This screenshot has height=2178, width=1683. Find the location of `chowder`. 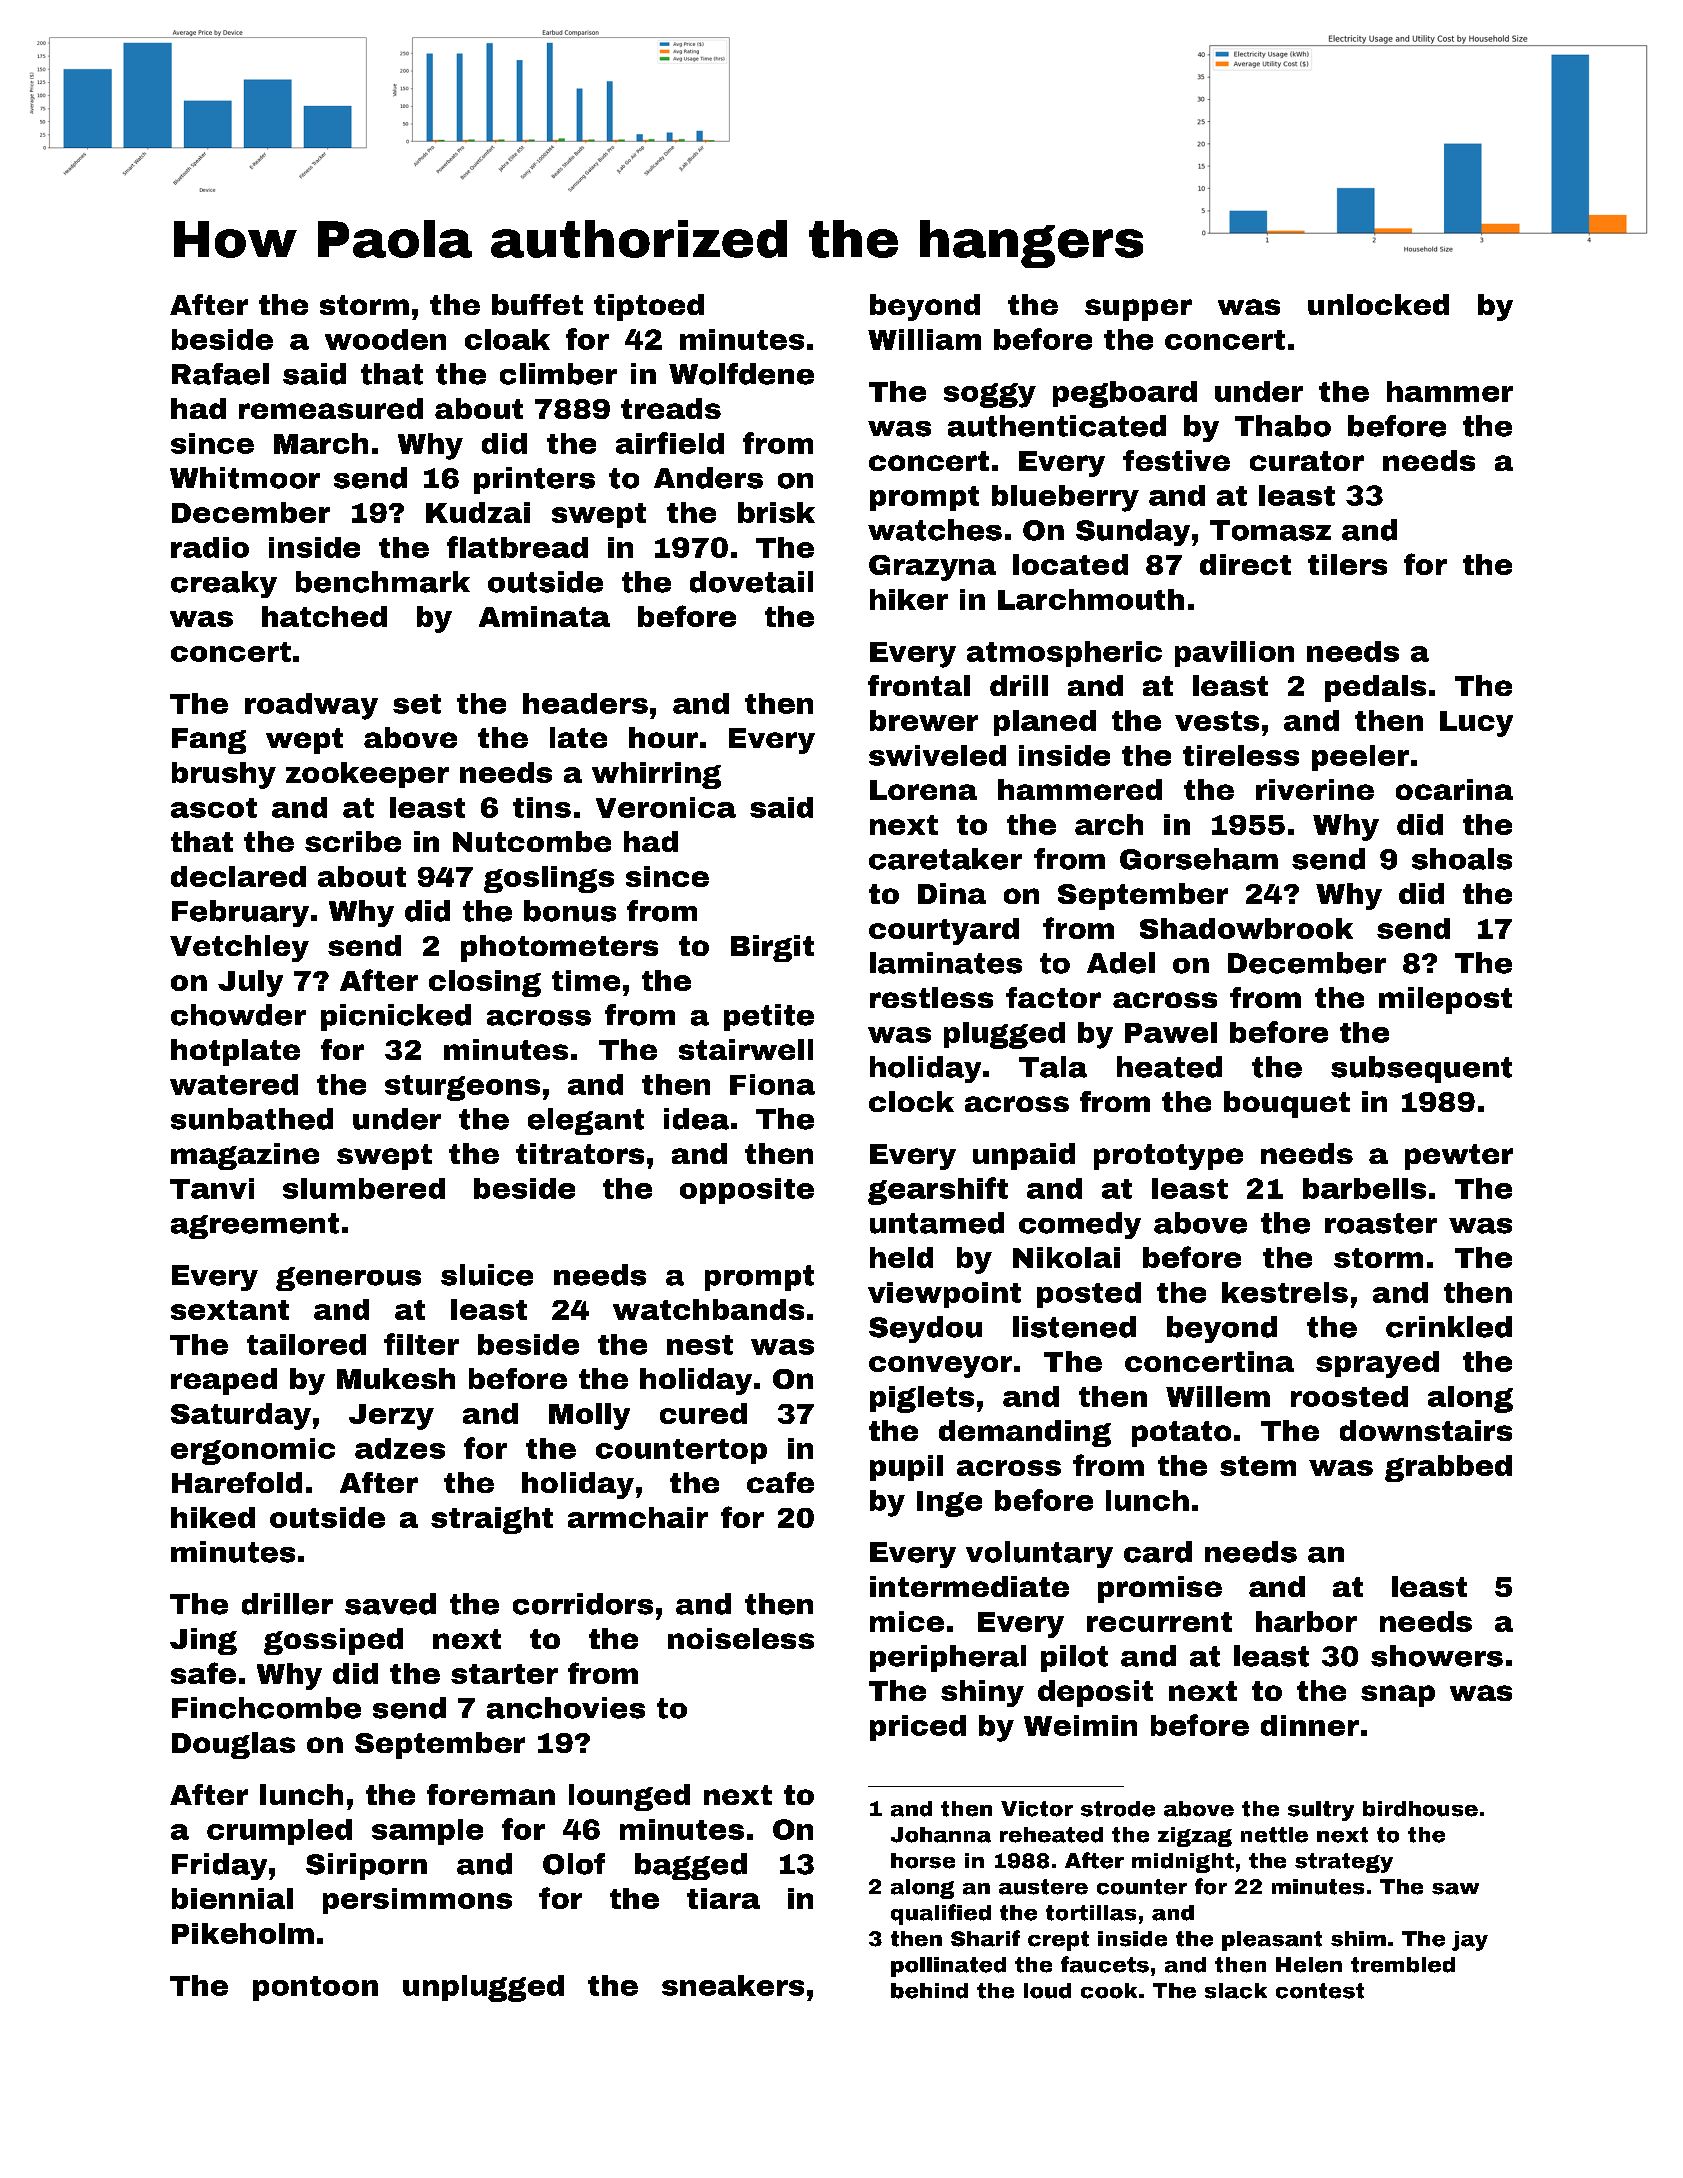

chowder is located at coordinates (238, 1015).
